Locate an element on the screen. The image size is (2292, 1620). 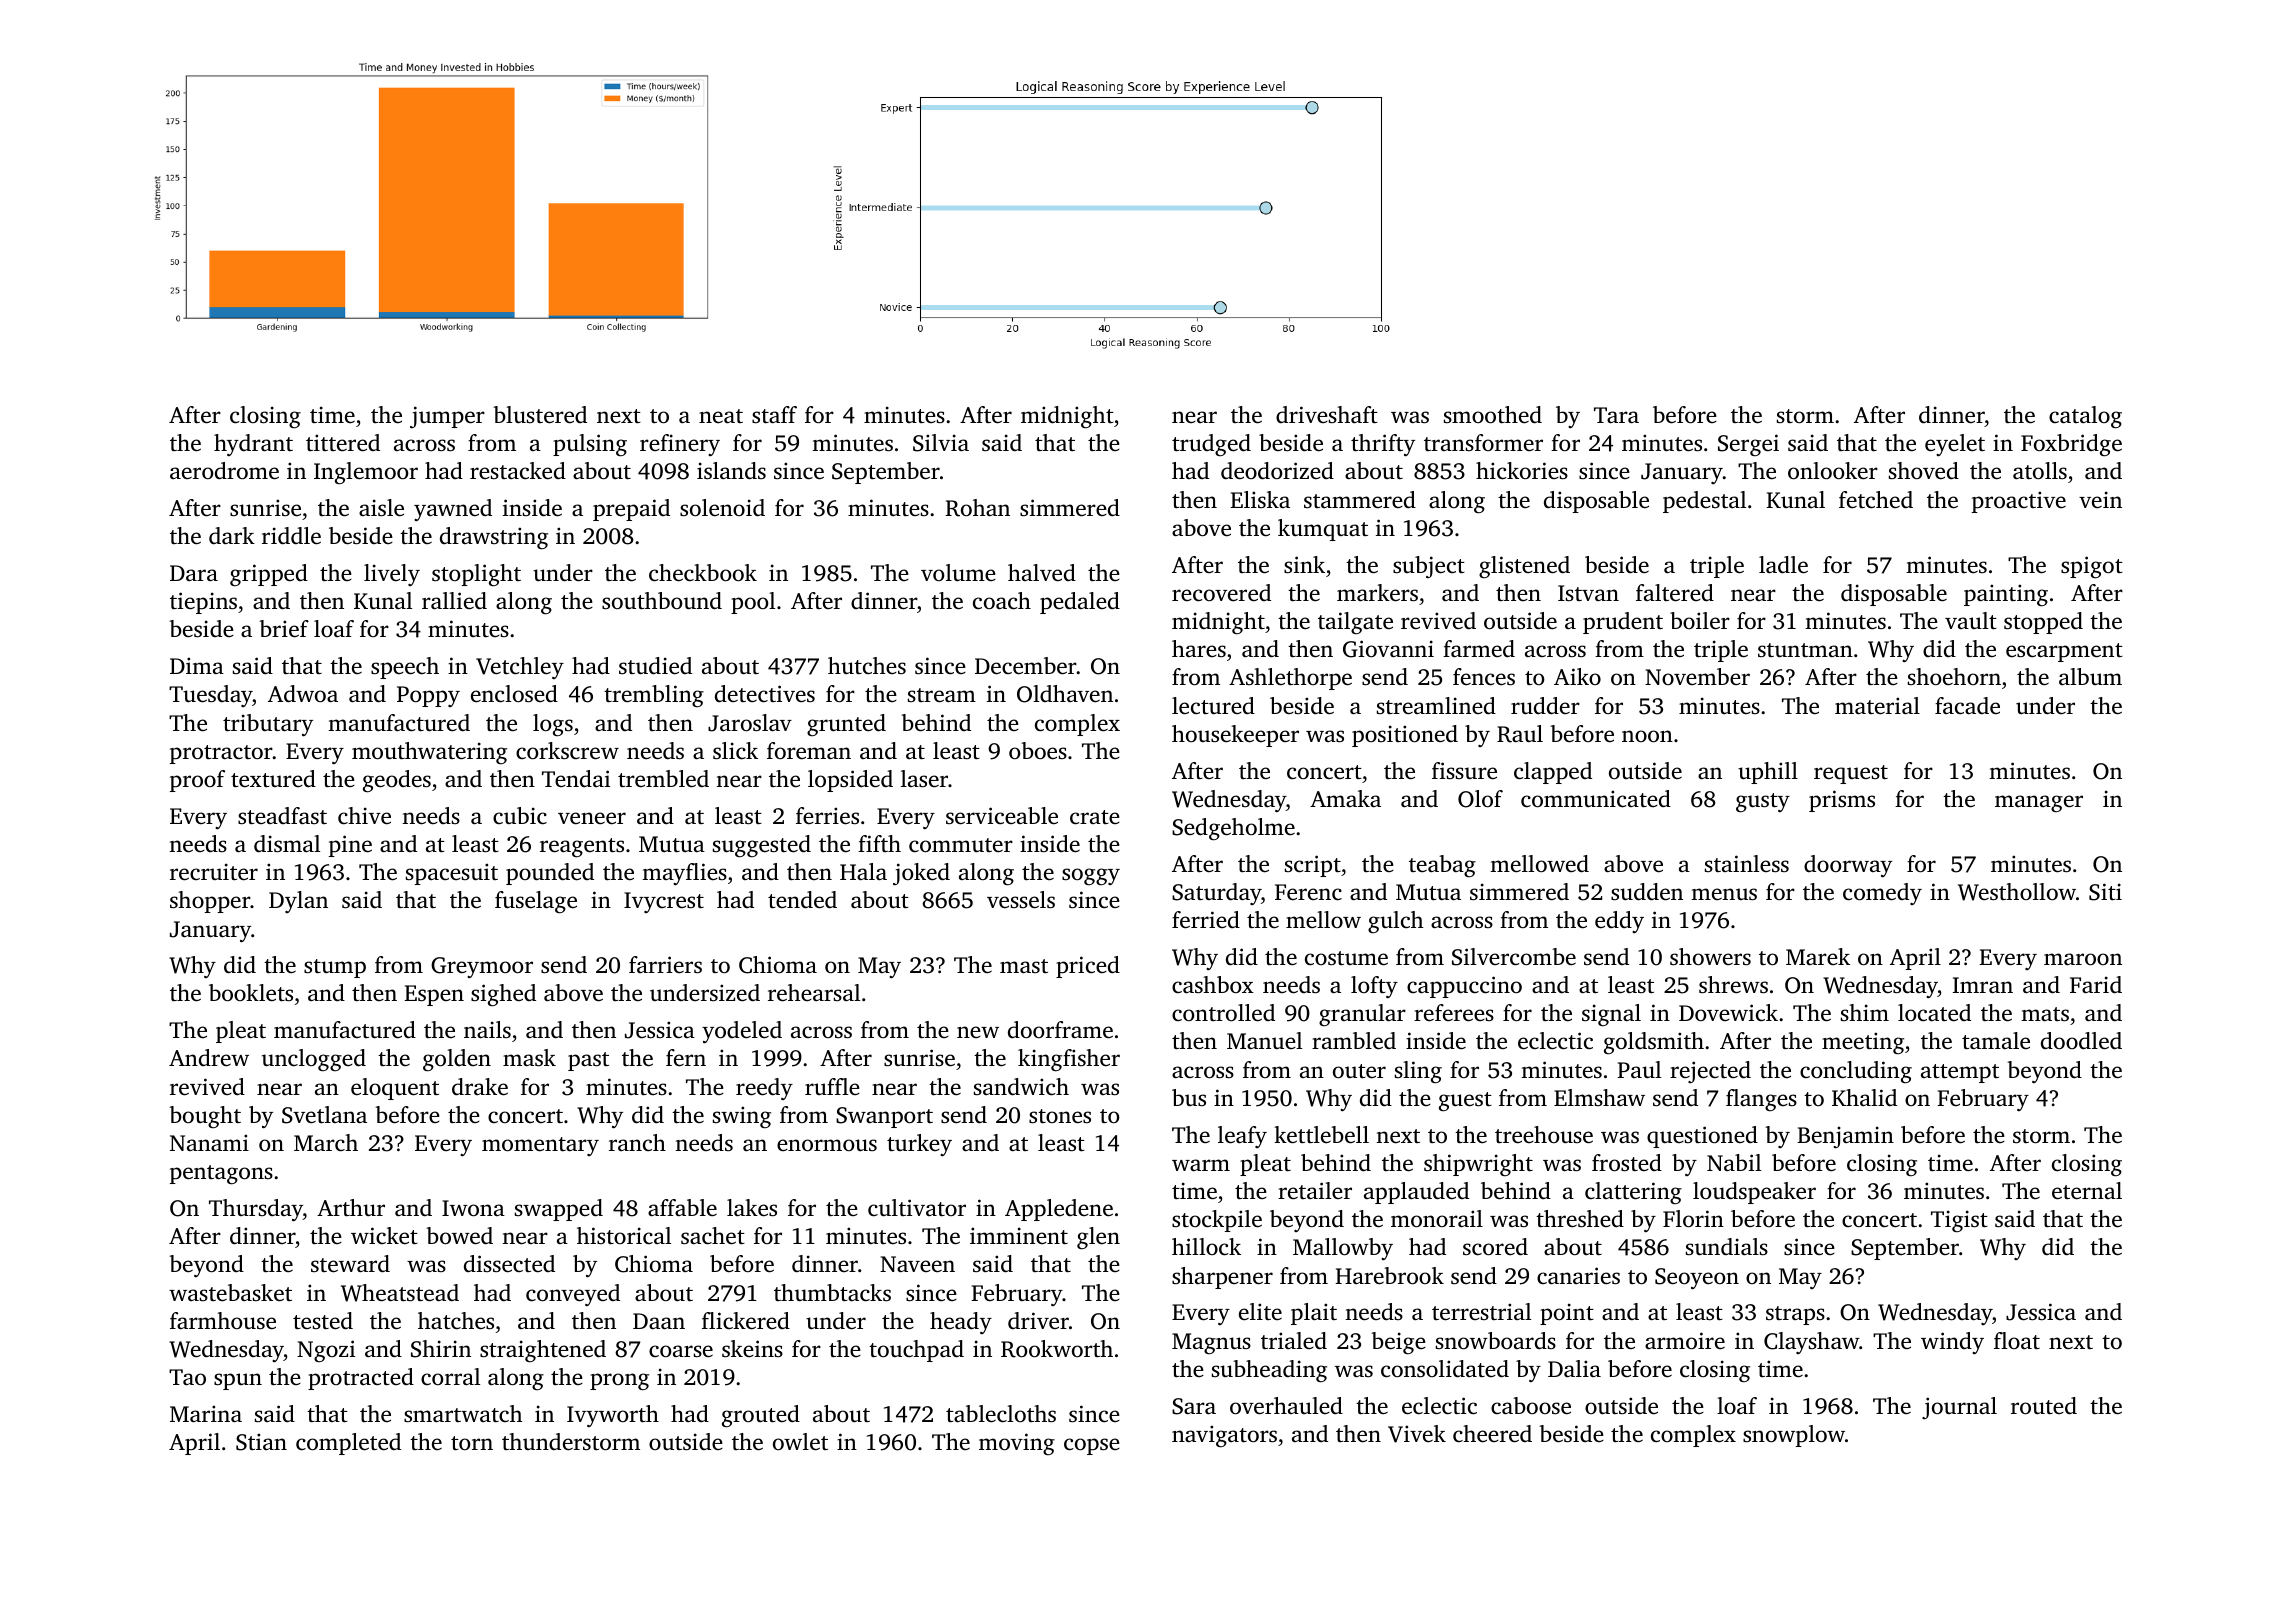
momentary is located at coordinates (540, 1146).
